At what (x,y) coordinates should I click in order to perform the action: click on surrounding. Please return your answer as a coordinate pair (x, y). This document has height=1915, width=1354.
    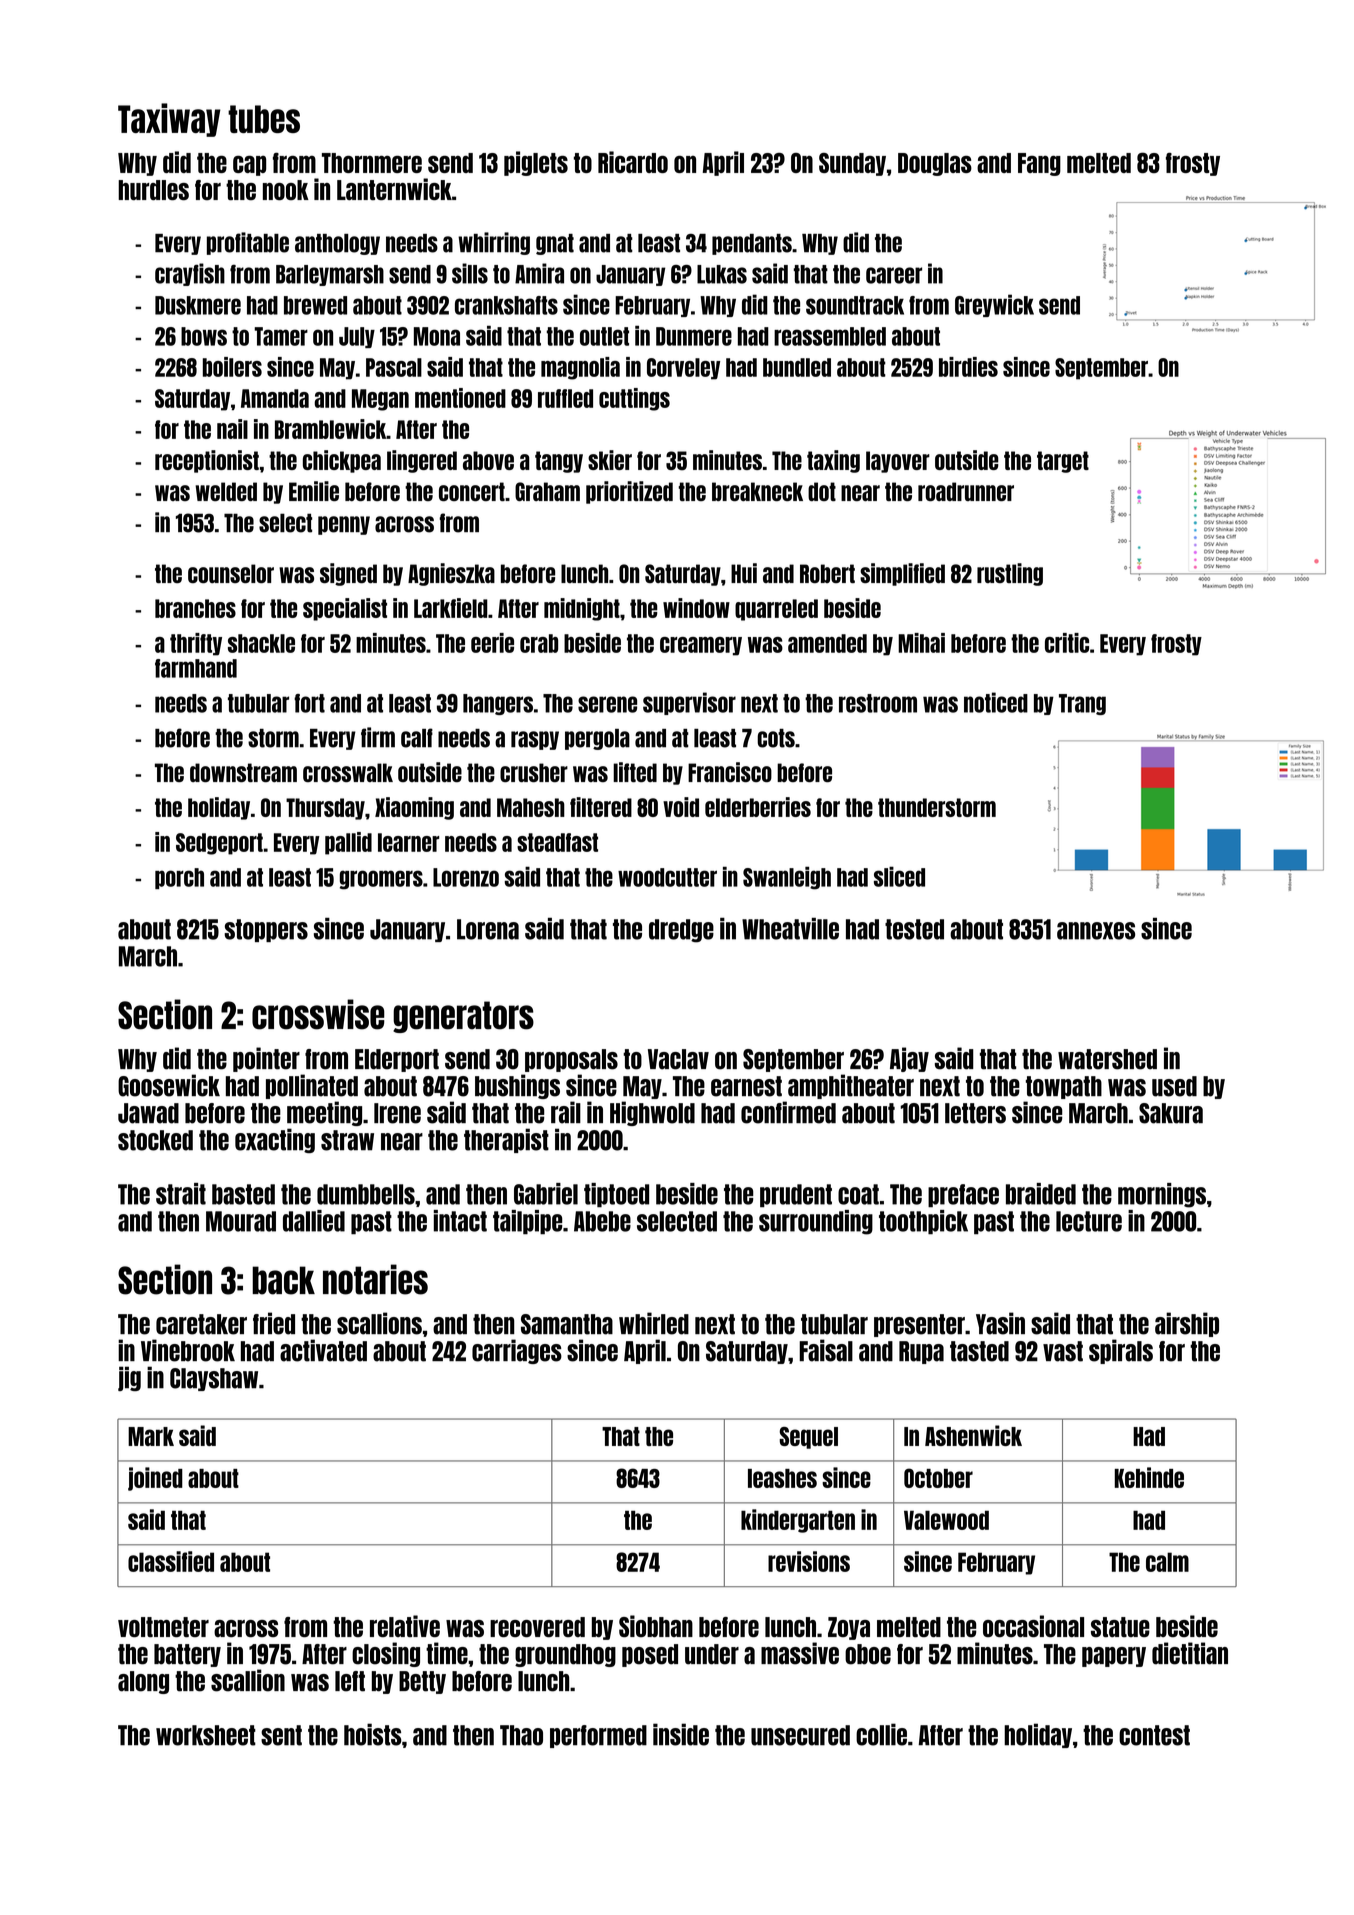
    Looking at the image, I should click on (816, 1222).
